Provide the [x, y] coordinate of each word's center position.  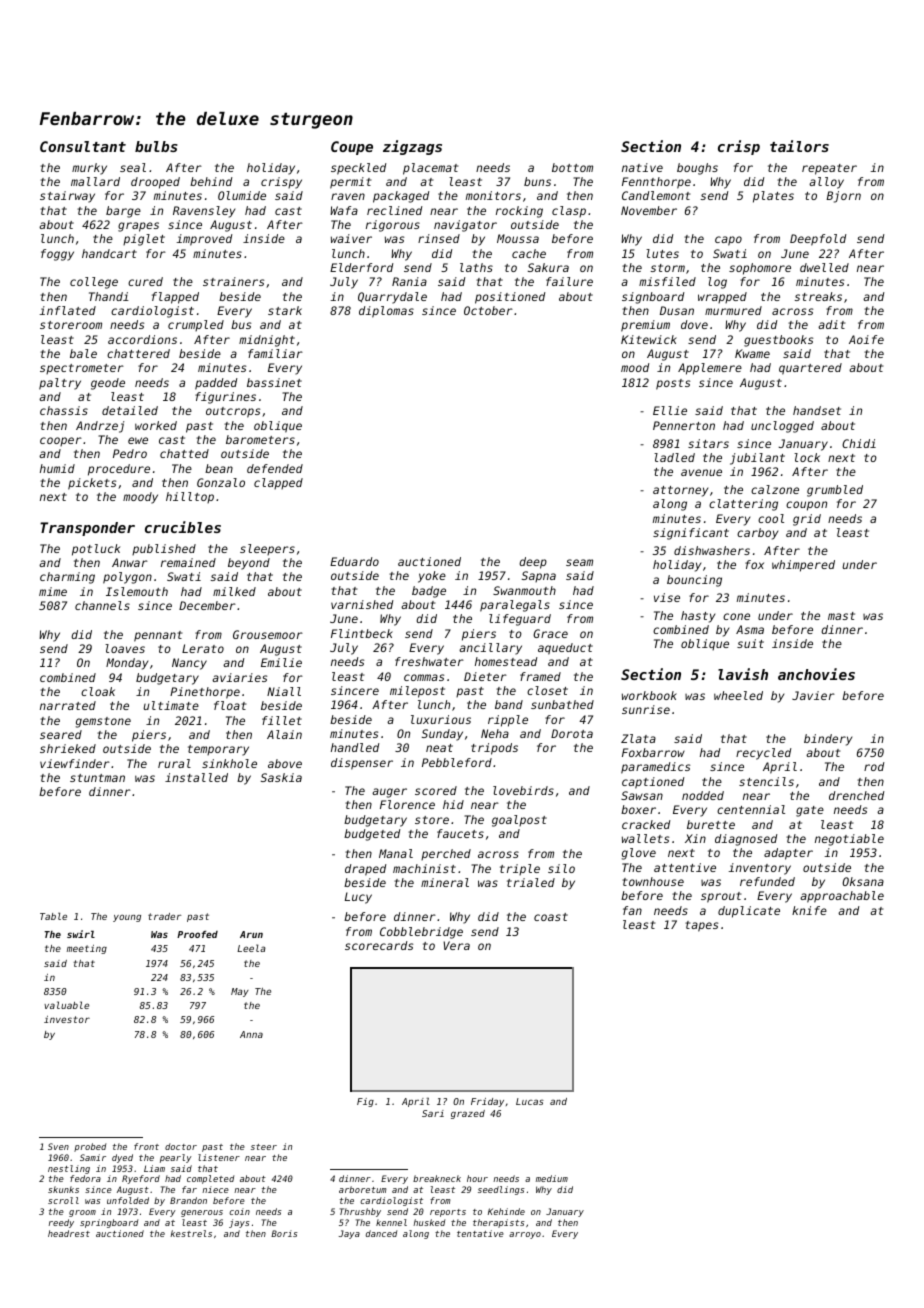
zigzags [412, 147]
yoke [432, 577]
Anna [251, 1034]
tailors [799, 146]
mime [53, 591]
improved [204, 240]
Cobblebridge [421, 933]
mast [841, 616]
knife [809, 910]
